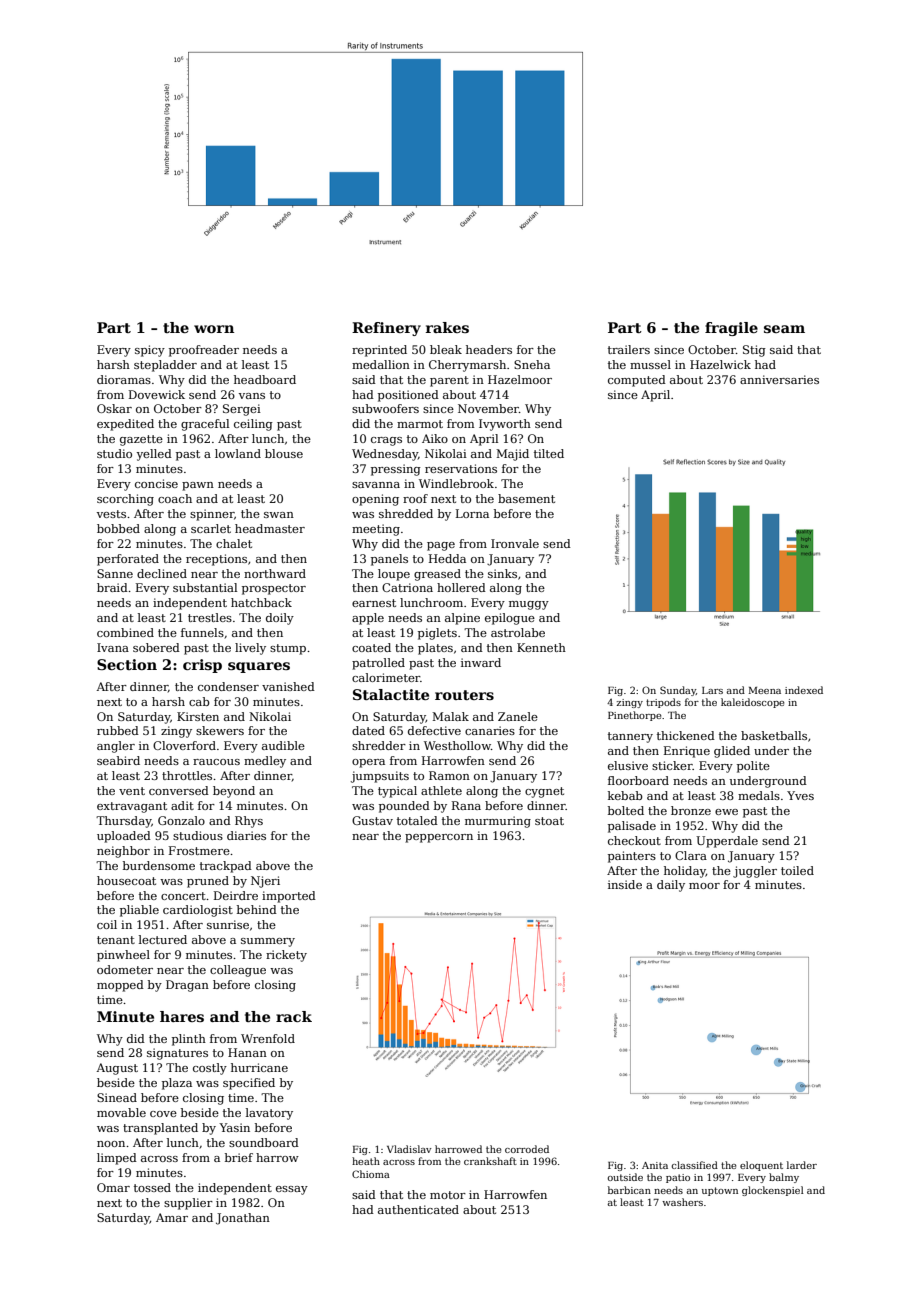 The width and height of the page is (924, 1308). Describe the element at coordinates (784, 329) in the page. I see `seam` at that location.
